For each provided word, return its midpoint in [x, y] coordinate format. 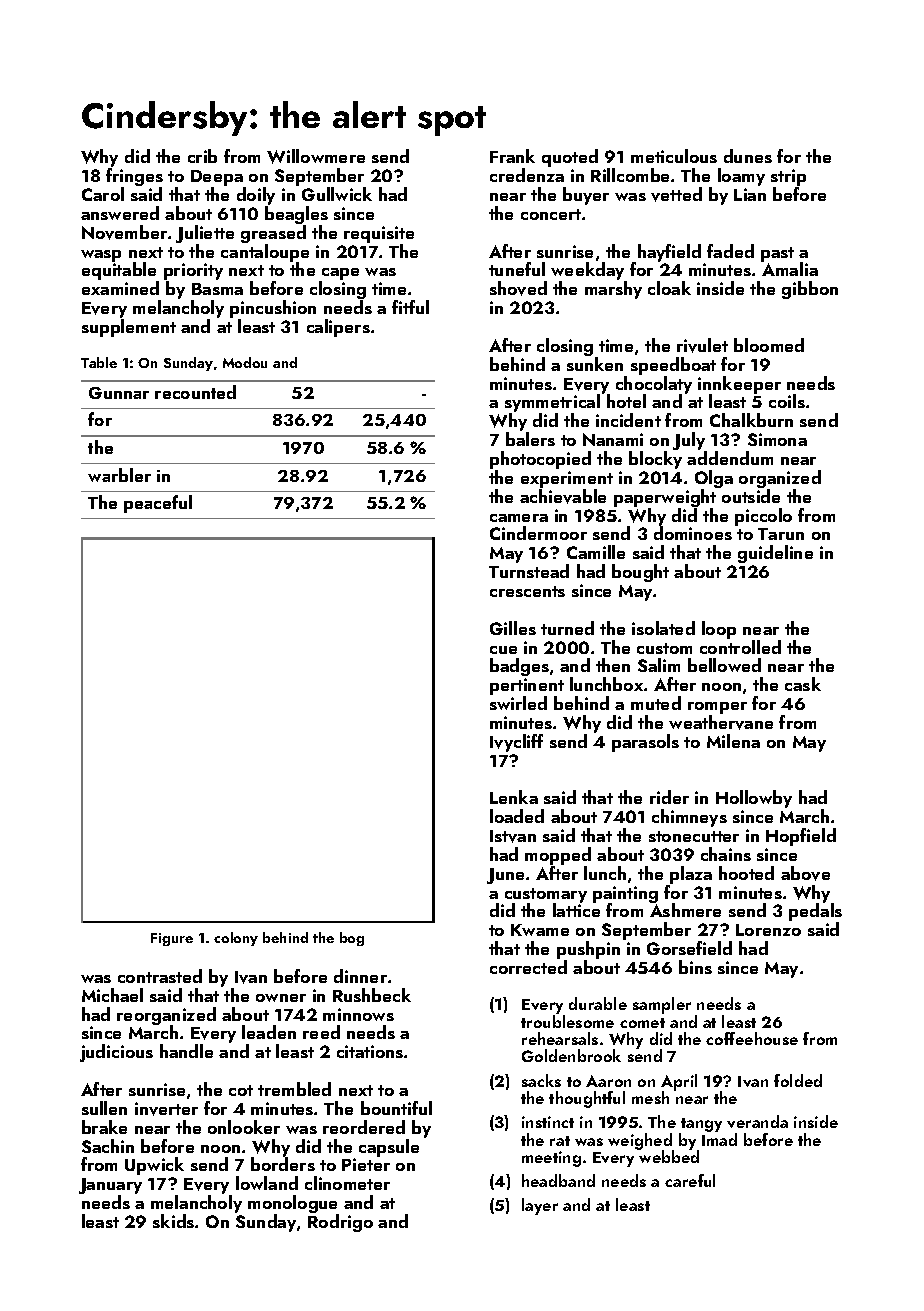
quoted [570, 158]
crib [202, 156]
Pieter [366, 1164]
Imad [719, 1139]
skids [173, 1221]
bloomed [769, 345]
